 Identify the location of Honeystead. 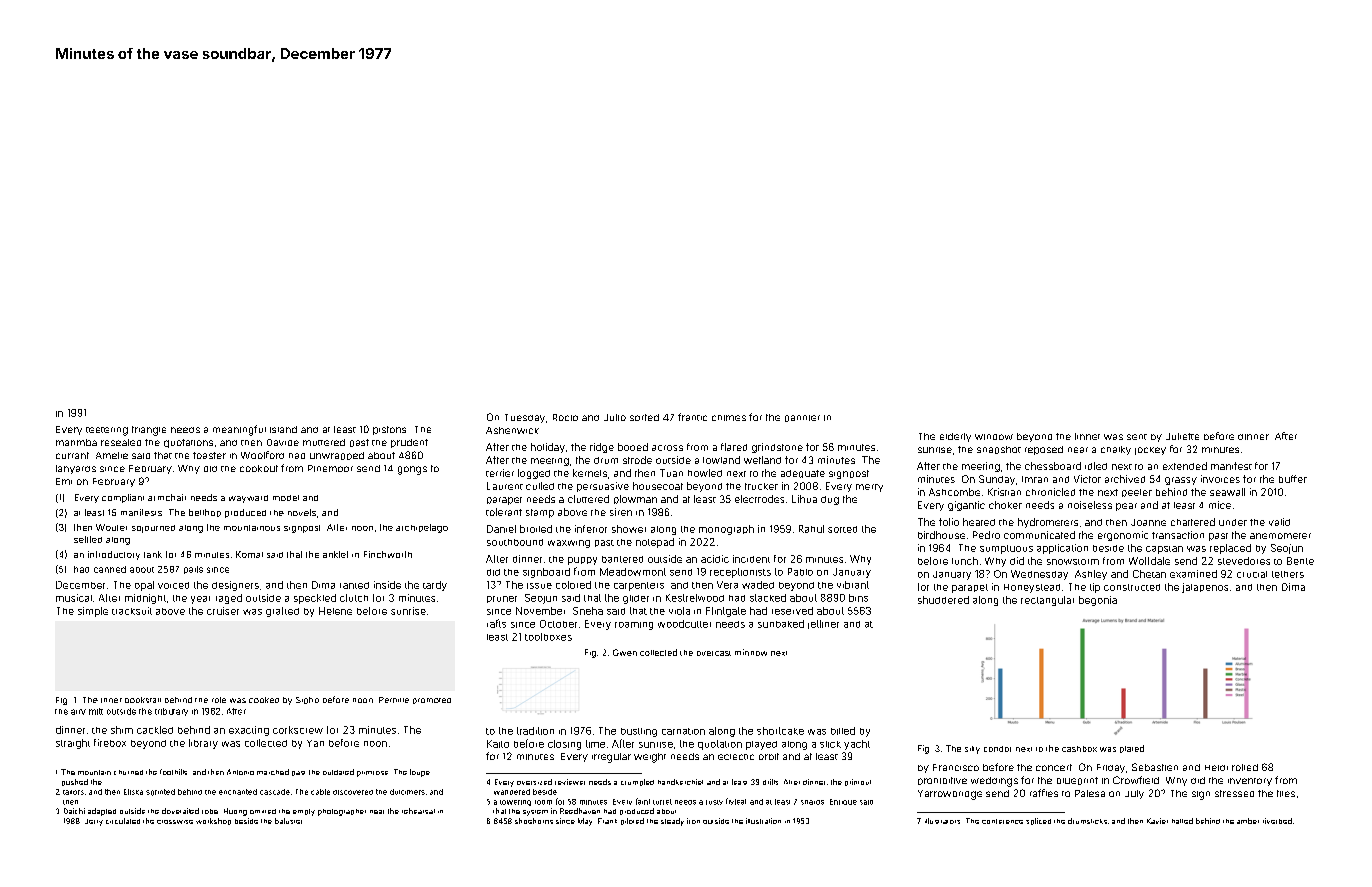
(1032, 588).
